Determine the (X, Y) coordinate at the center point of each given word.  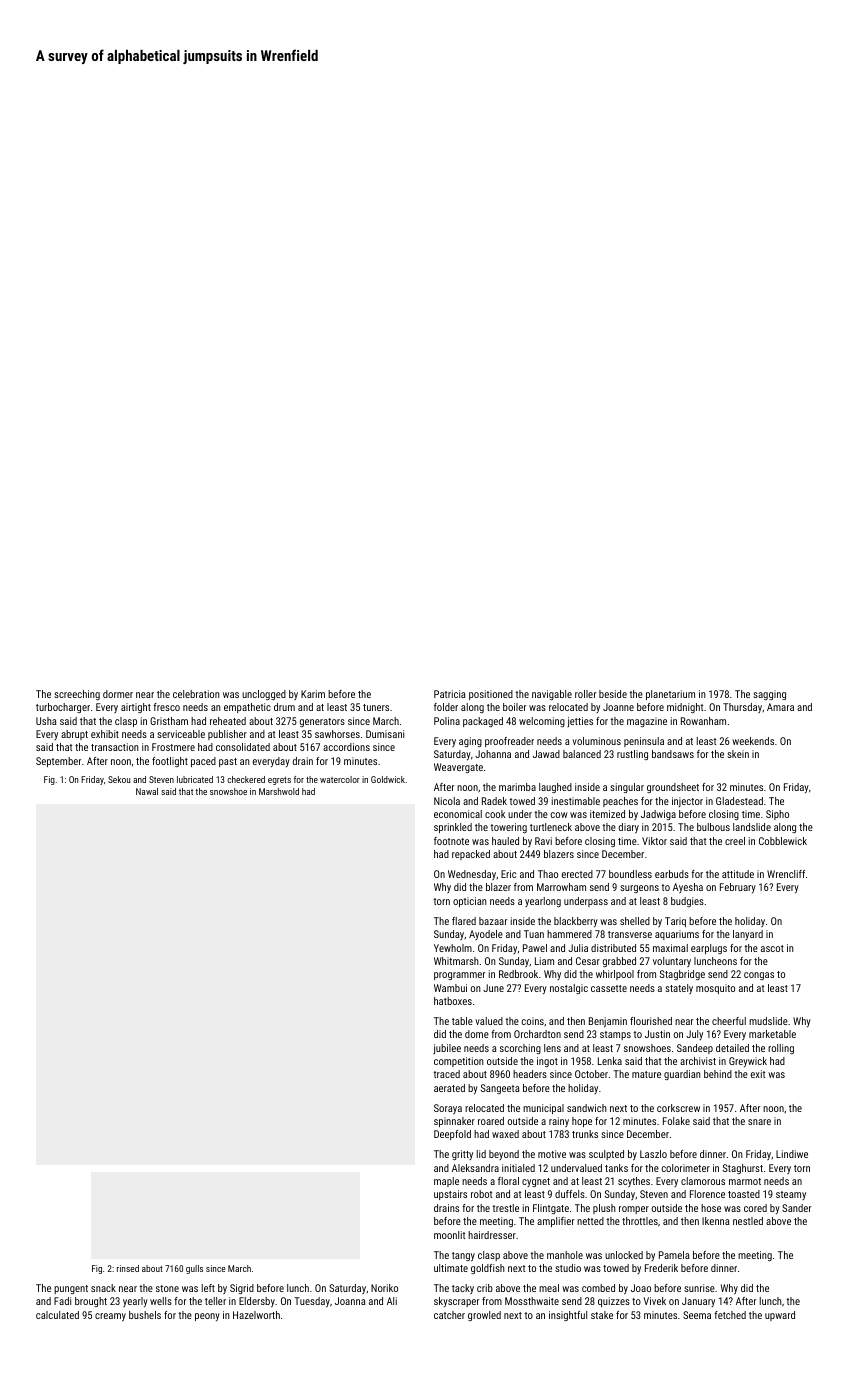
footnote (451, 841)
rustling (632, 755)
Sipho (777, 815)
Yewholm (453, 948)
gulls (194, 1269)
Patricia (449, 694)
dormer (118, 694)
